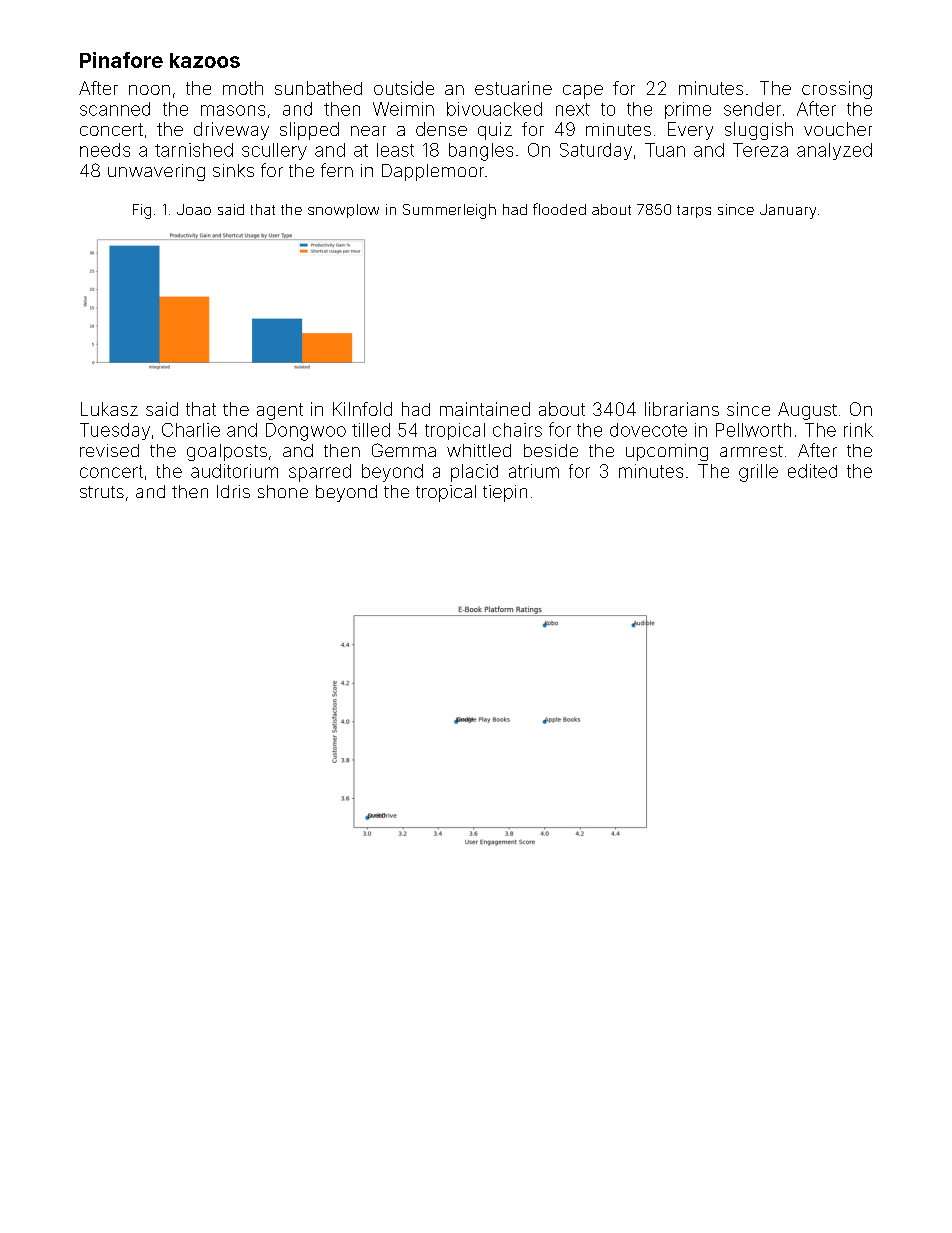 The image size is (952, 1233). Describe the element at coordinates (205, 60) in the image. I see `kazoos` at that location.
